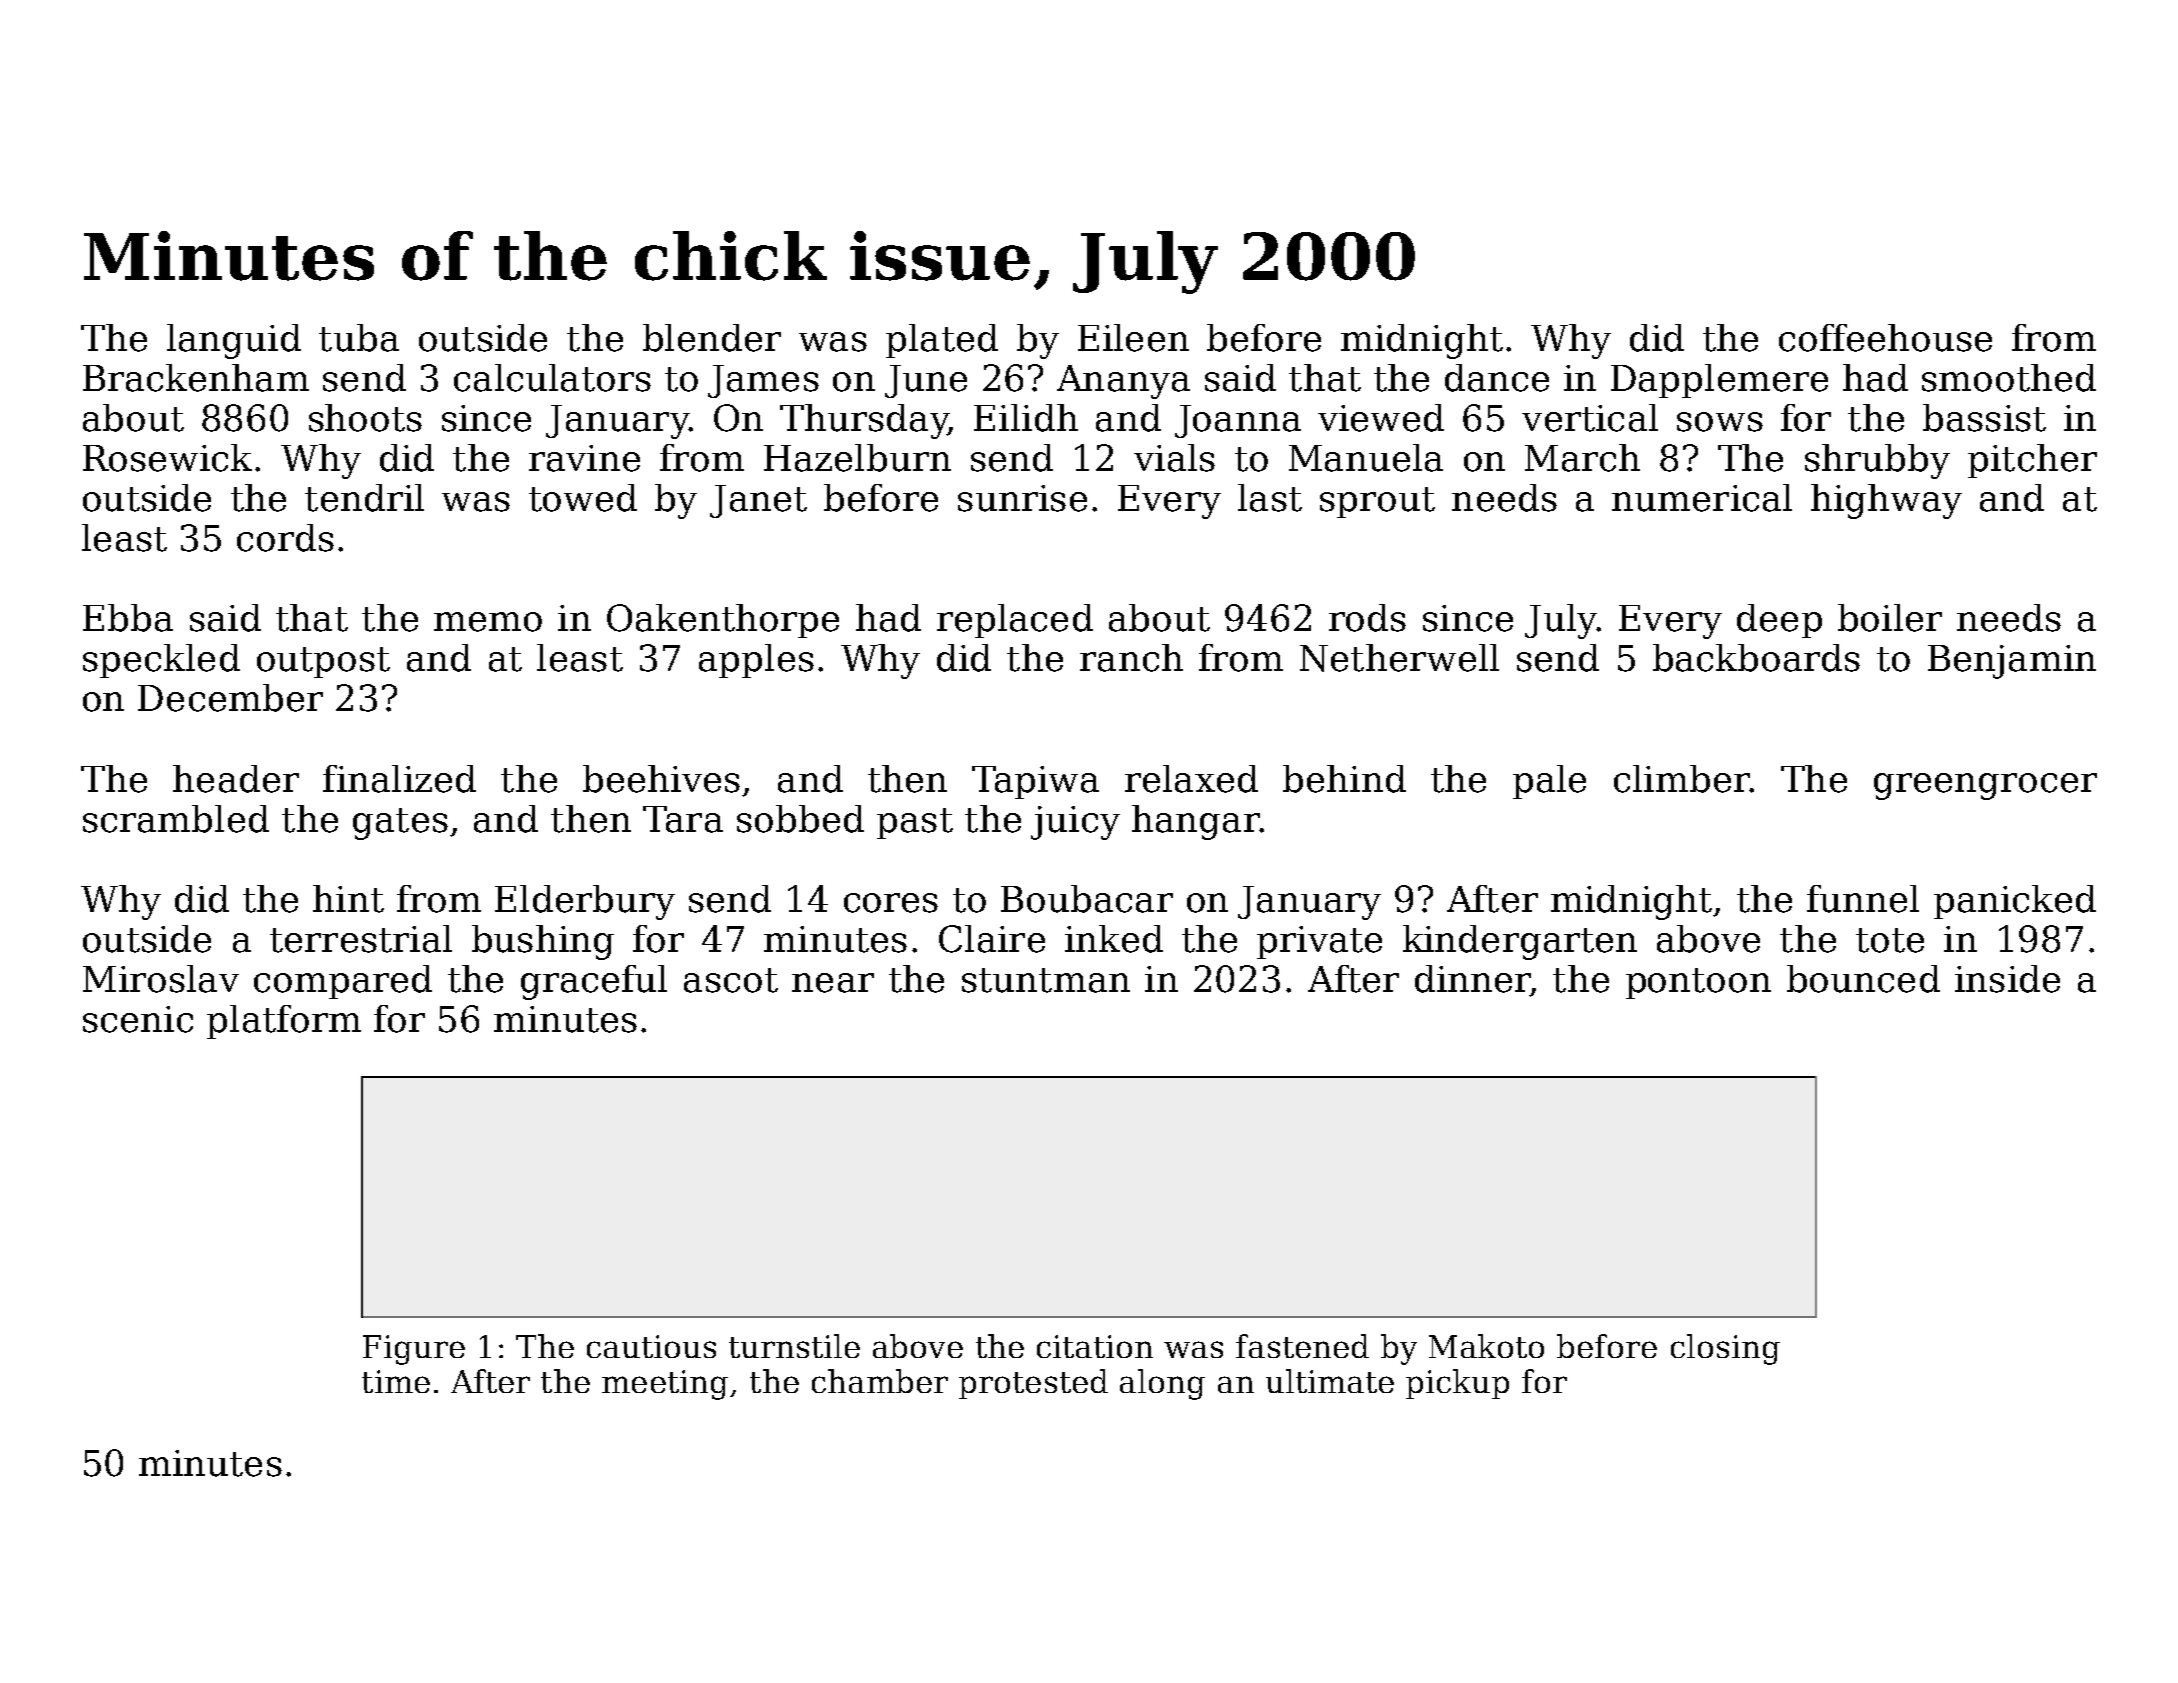  What do you see at coordinates (284, 1022) in the image?
I see `platform` at bounding box center [284, 1022].
